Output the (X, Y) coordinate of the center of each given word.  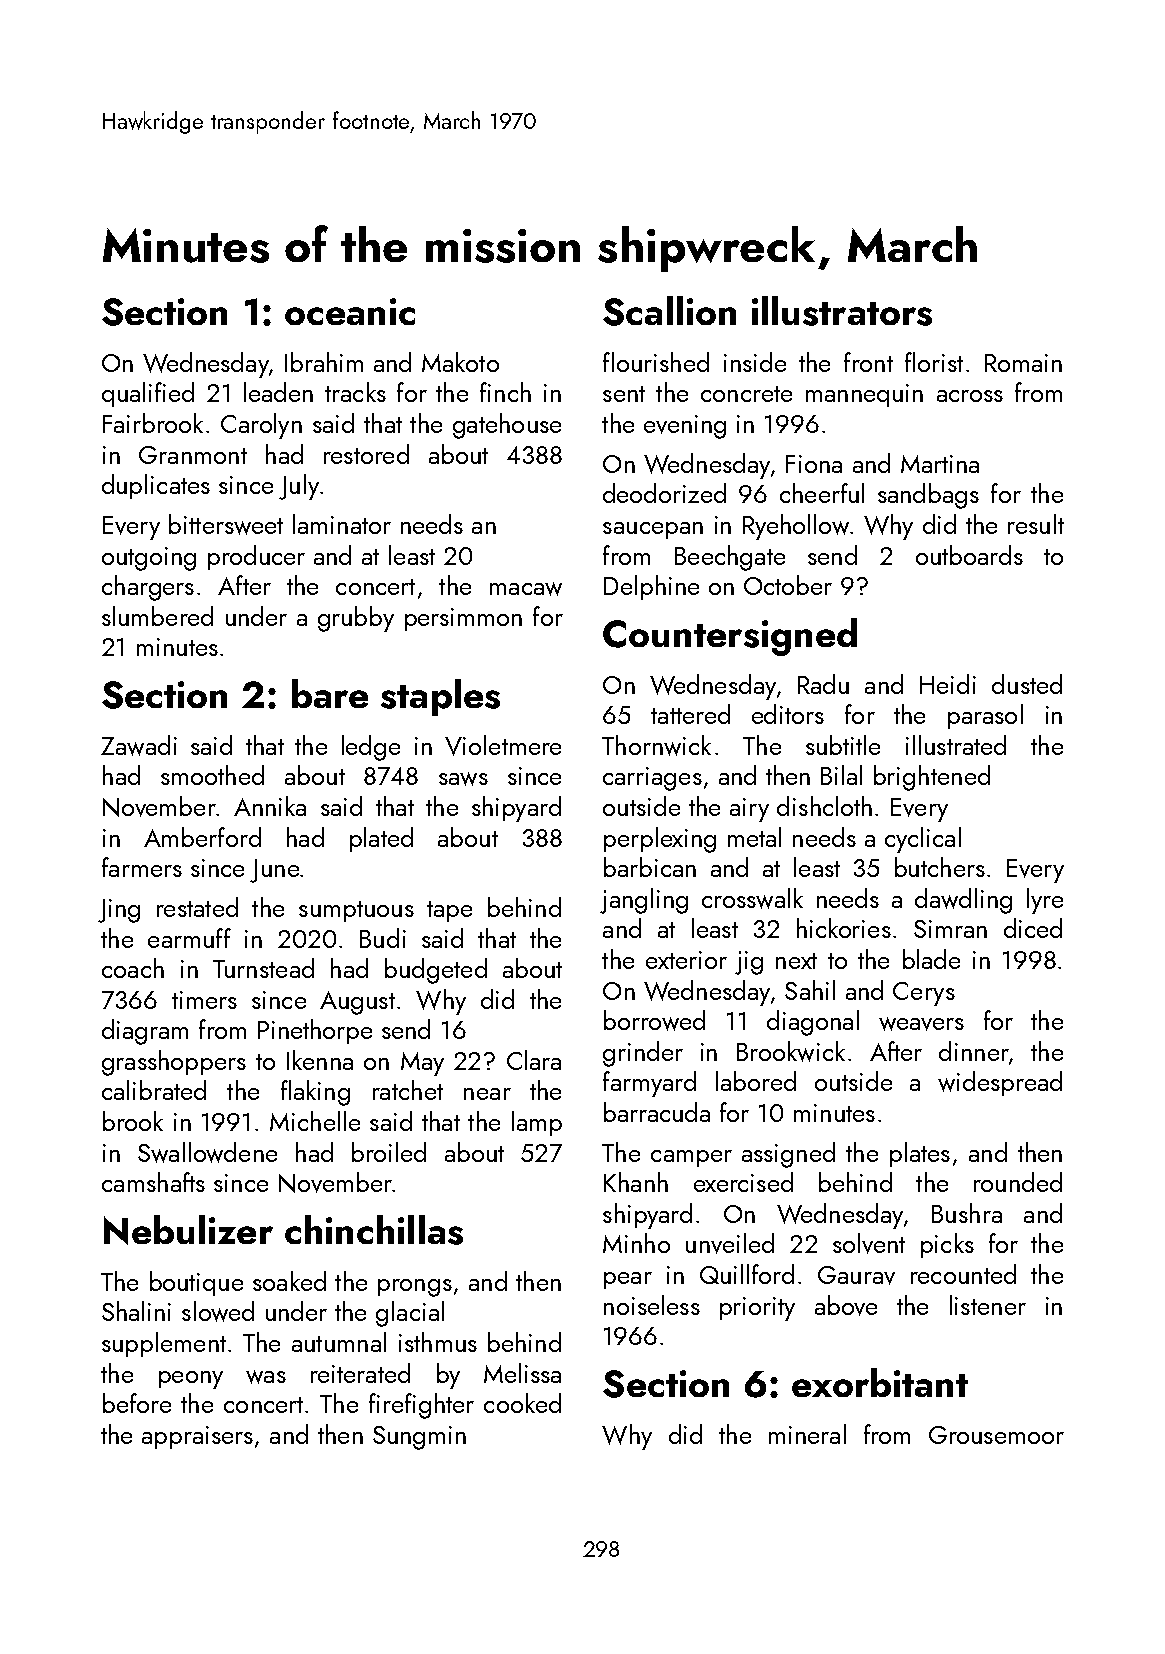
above (846, 1305)
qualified (148, 394)
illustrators (842, 311)
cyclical (923, 840)
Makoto (460, 362)
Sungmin (419, 1438)
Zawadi (139, 745)
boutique (196, 1283)
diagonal (813, 1023)
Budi (383, 938)
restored (366, 454)
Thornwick (656, 745)
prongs (415, 1288)
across (970, 396)
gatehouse (507, 426)
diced (1033, 928)
